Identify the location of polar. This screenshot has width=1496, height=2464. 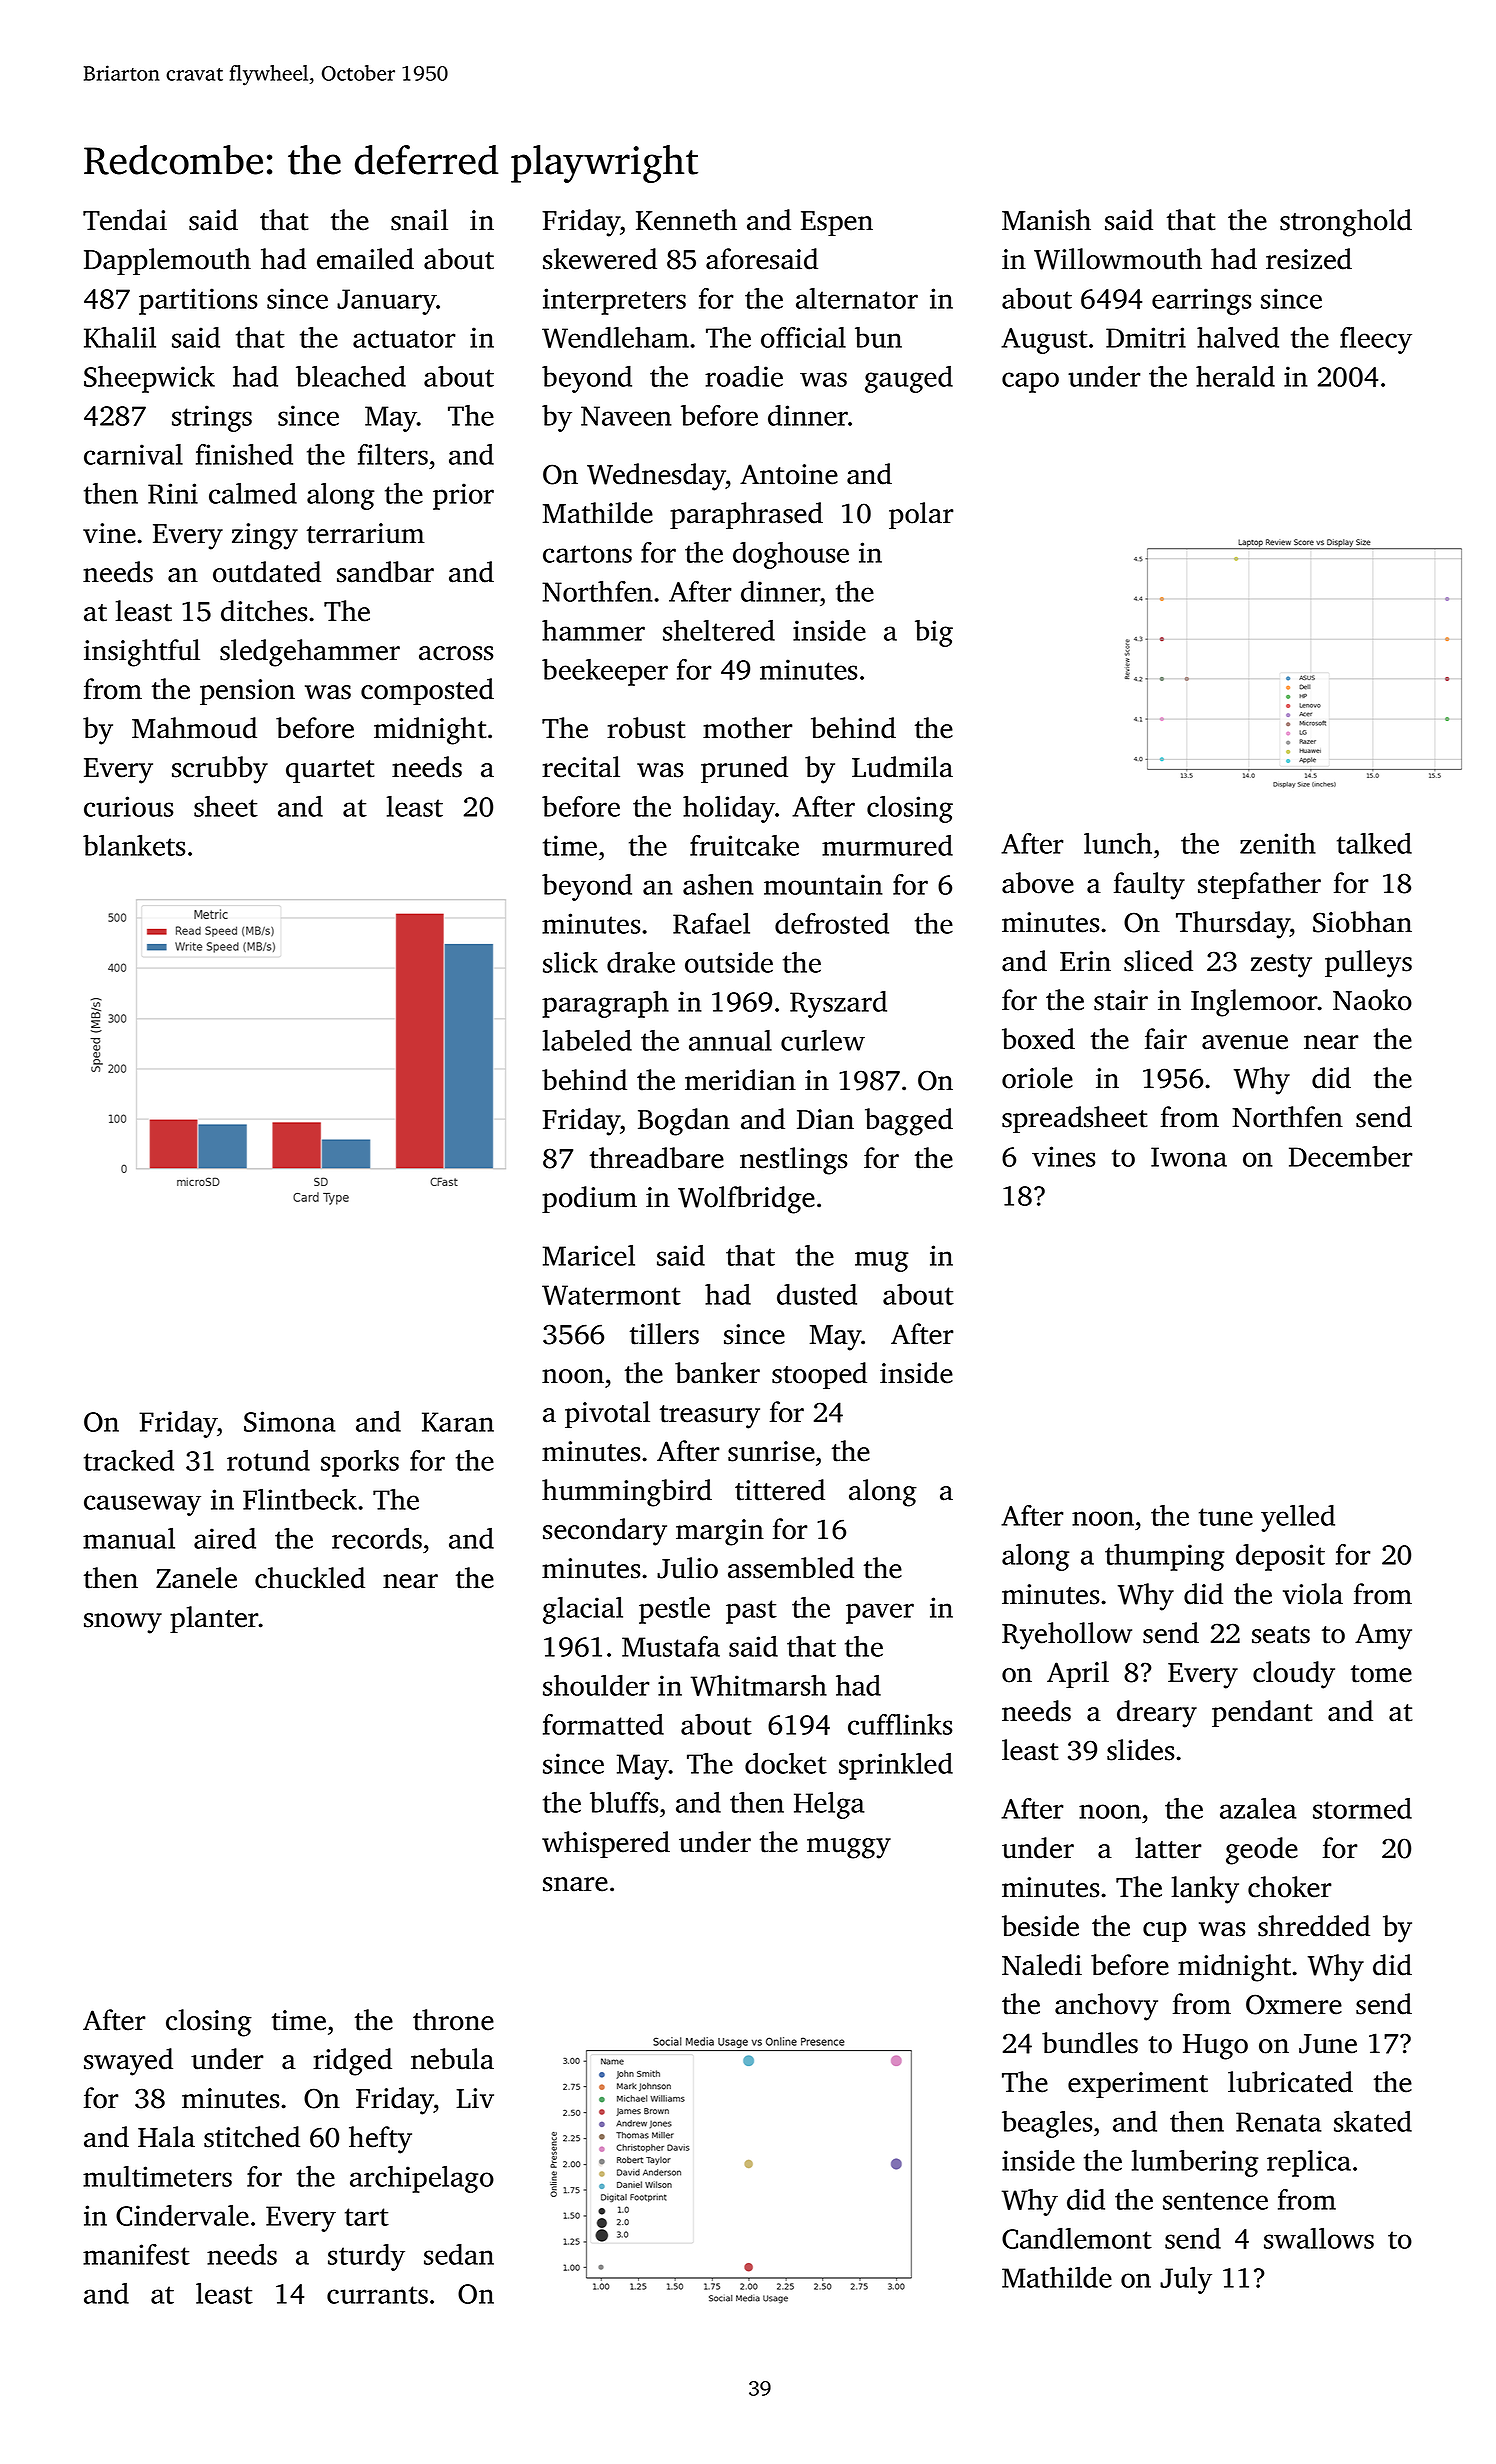
(921, 515).
